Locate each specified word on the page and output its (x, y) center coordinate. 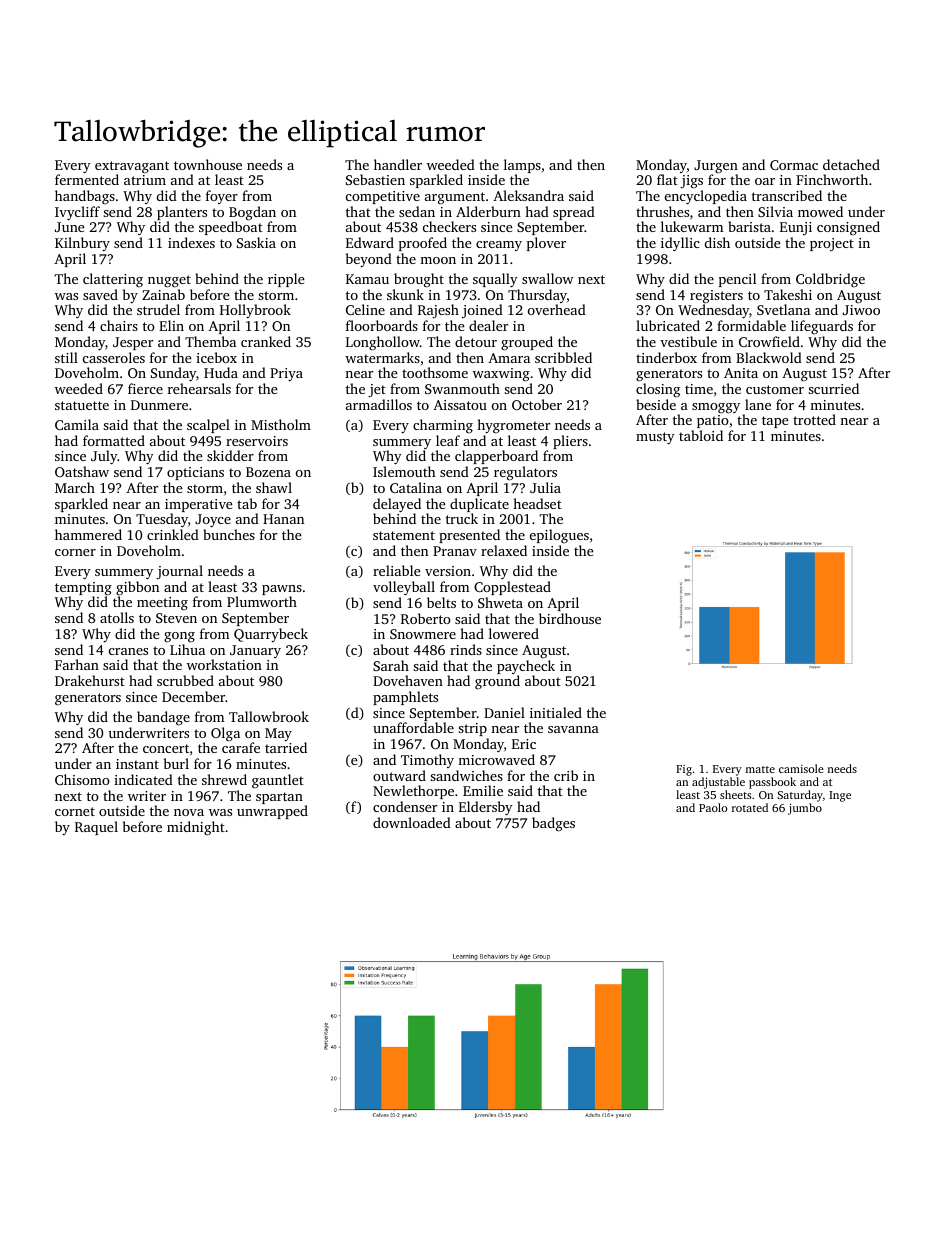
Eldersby (486, 808)
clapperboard (496, 457)
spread (574, 213)
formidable (751, 325)
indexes (191, 242)
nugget (169, 281)
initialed (556, 712)
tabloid (701, 435)
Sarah (391, 665)
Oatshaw (82, 471)
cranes (128, 651)
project (832, 244)
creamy (499, 246)
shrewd (224, 779)
